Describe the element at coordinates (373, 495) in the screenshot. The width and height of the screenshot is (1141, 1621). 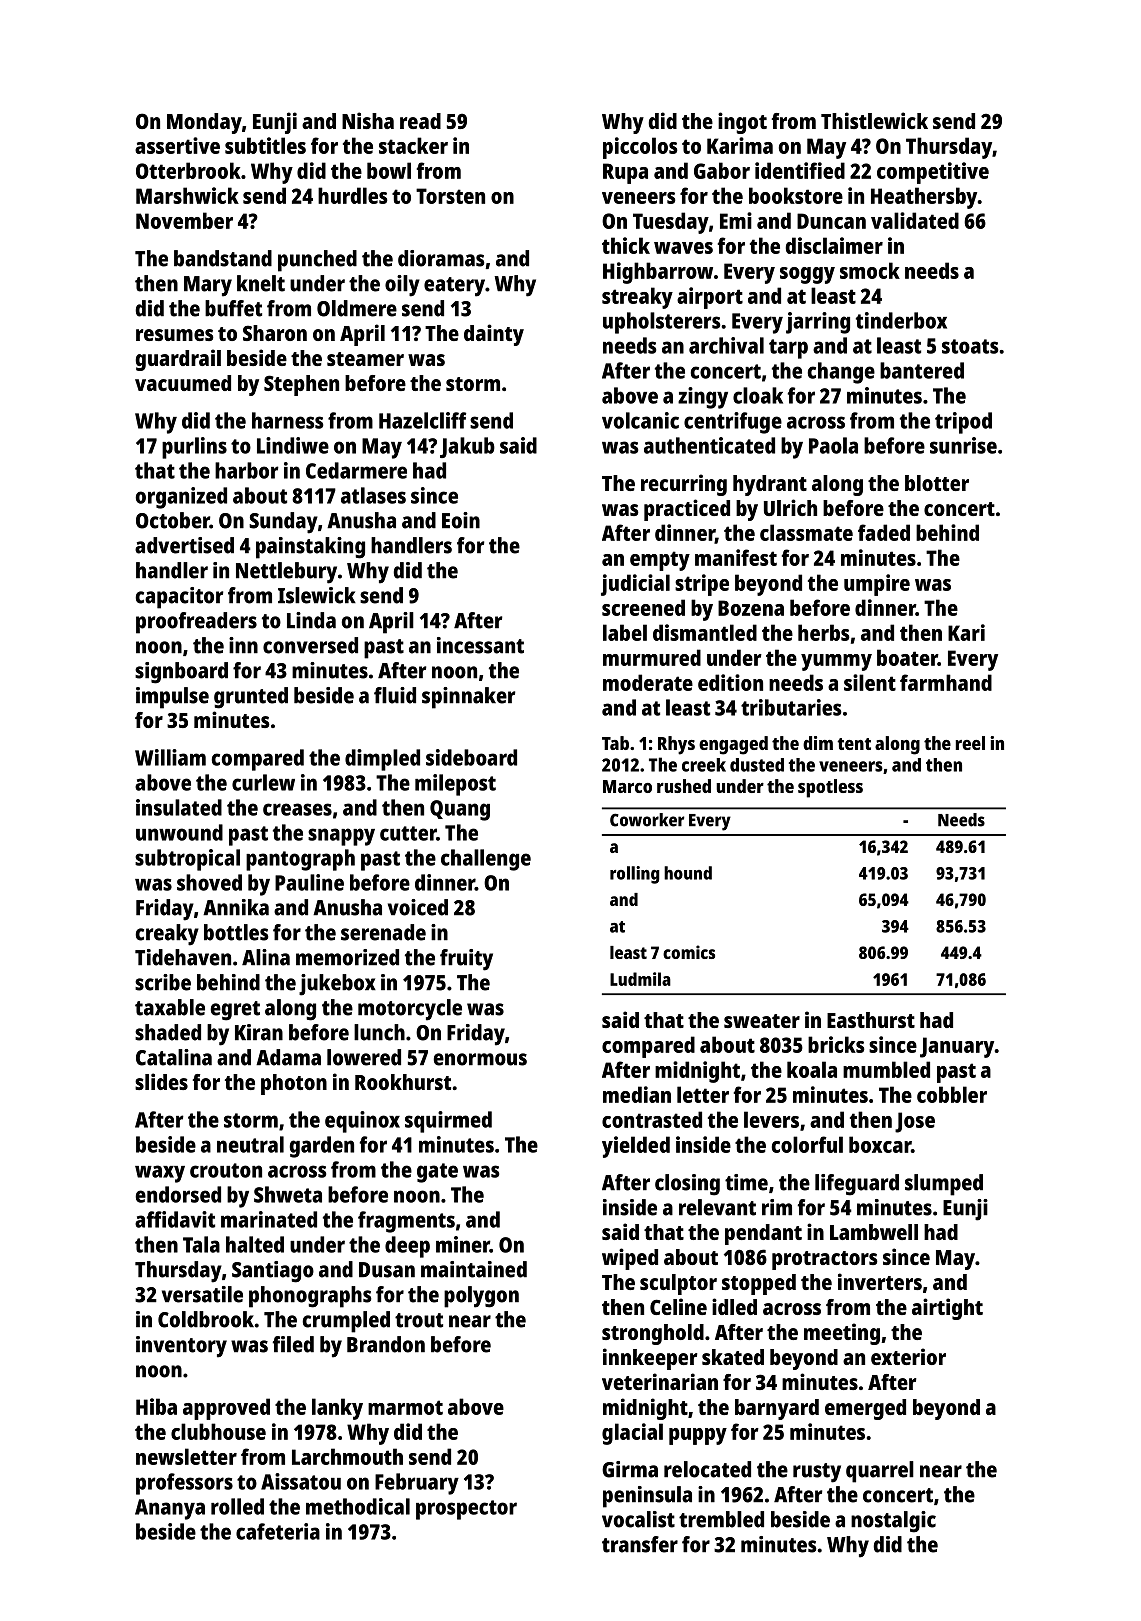
I see `atlases` at that location.
